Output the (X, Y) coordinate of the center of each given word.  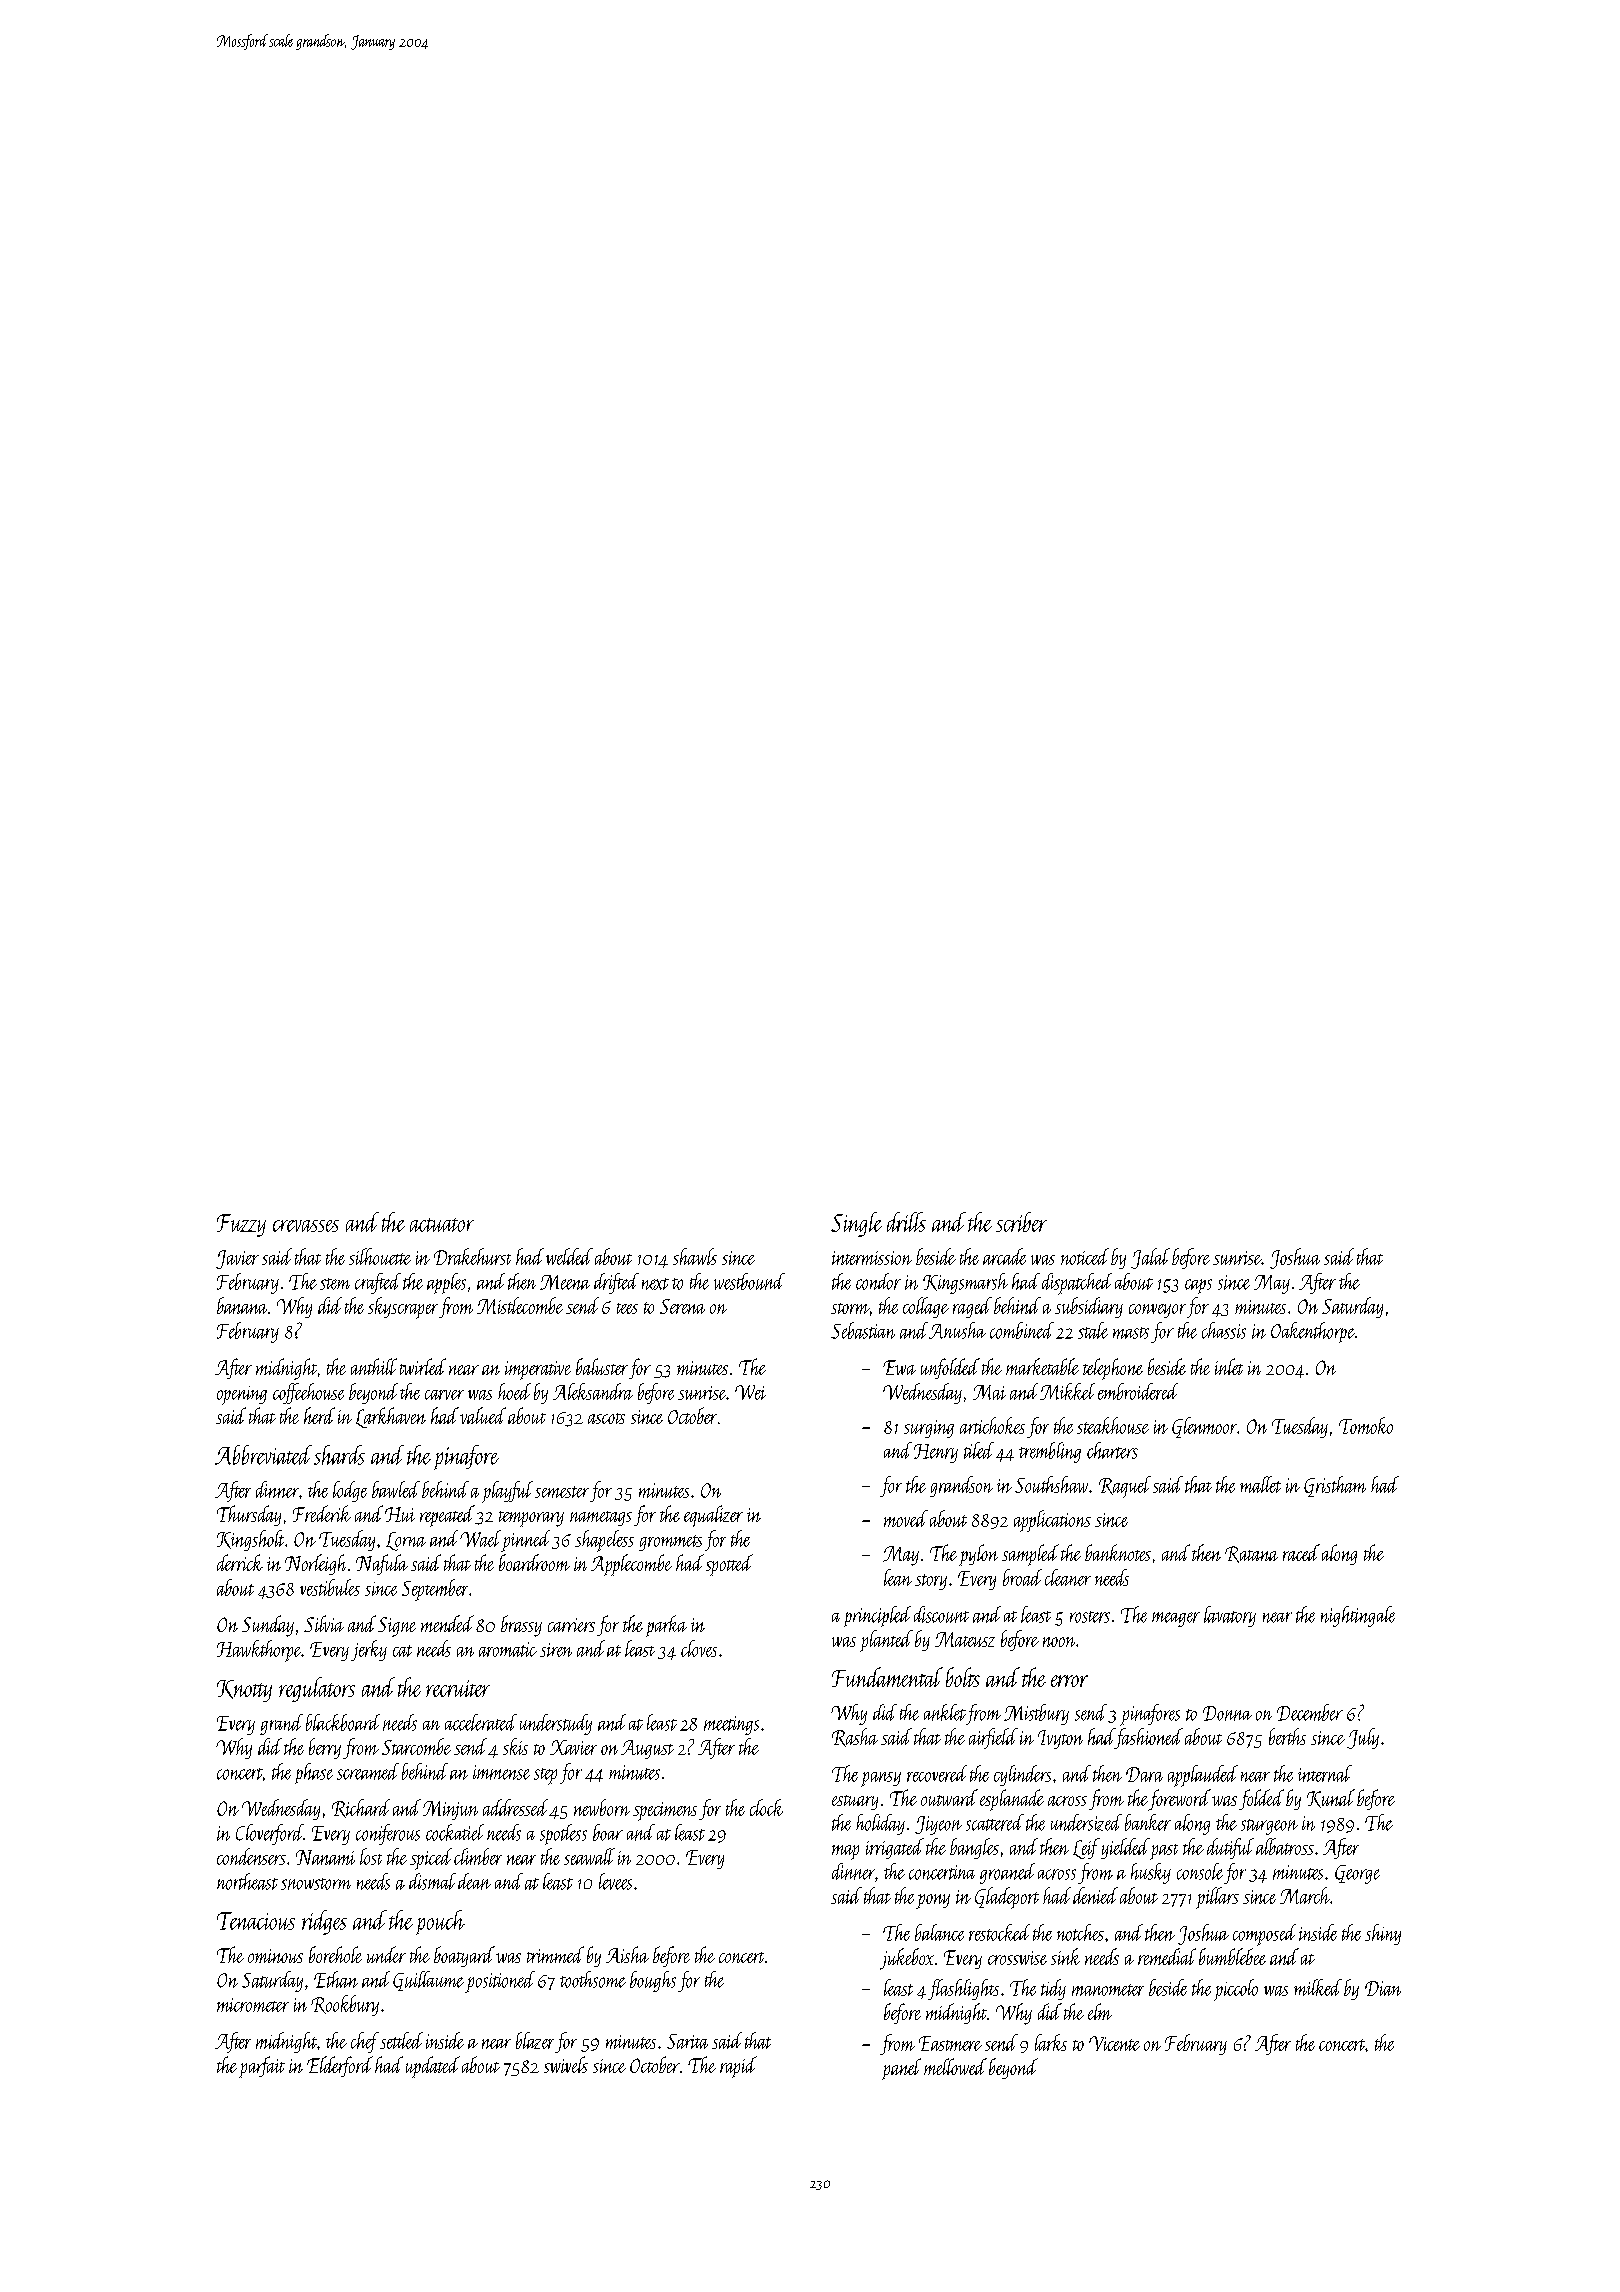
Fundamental (887, 1677)
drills (906, 1222)
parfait (262, 2067)
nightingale (1358, 1616)
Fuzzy (241, 1225)
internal (1325, 1773)
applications (1052, 1521)
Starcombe (416, 1746)
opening (242, 1395)
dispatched (1077, 1284)
